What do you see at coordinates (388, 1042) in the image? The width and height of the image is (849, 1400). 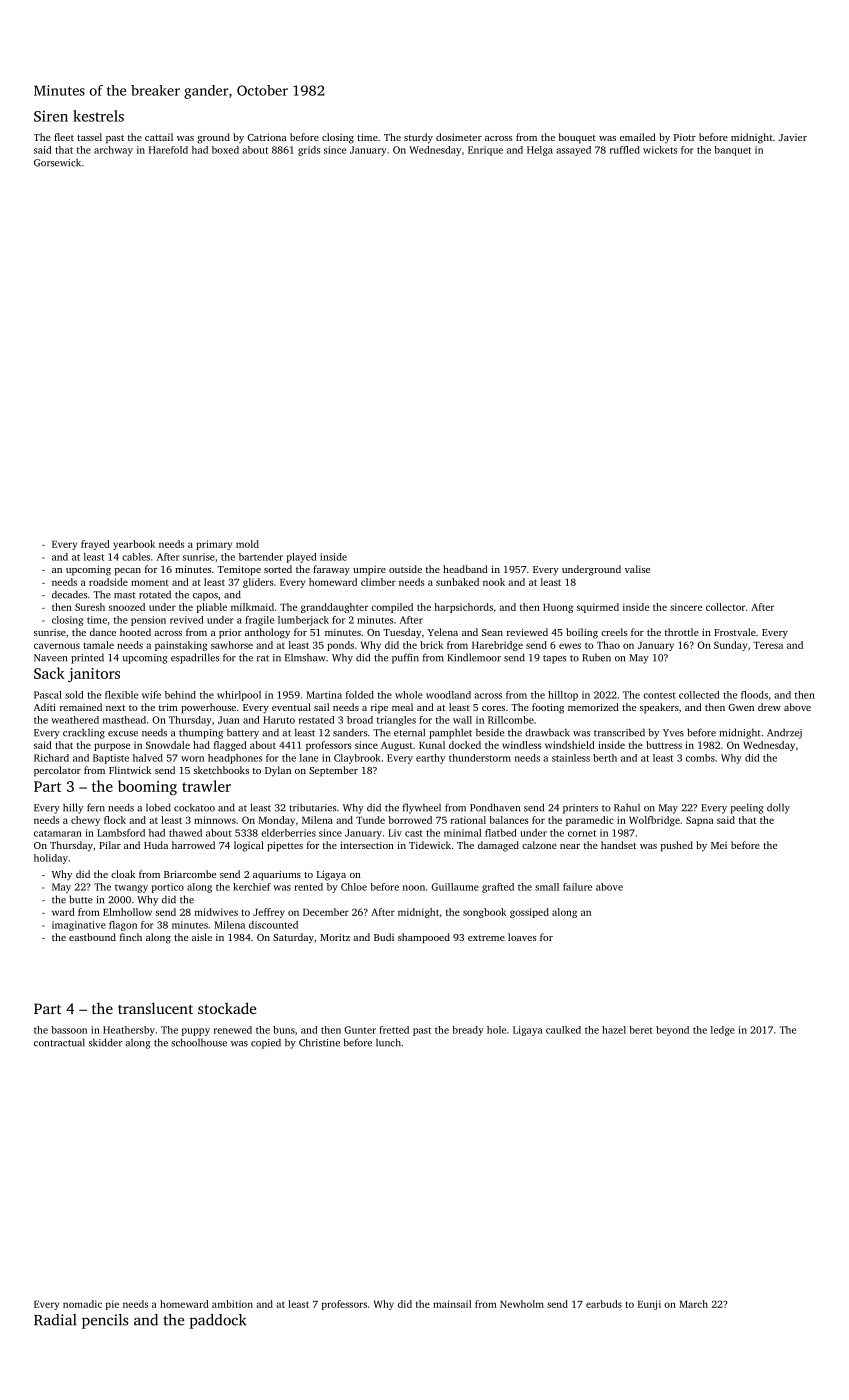 I see `lunch` at bounding box center [388, 1042].
